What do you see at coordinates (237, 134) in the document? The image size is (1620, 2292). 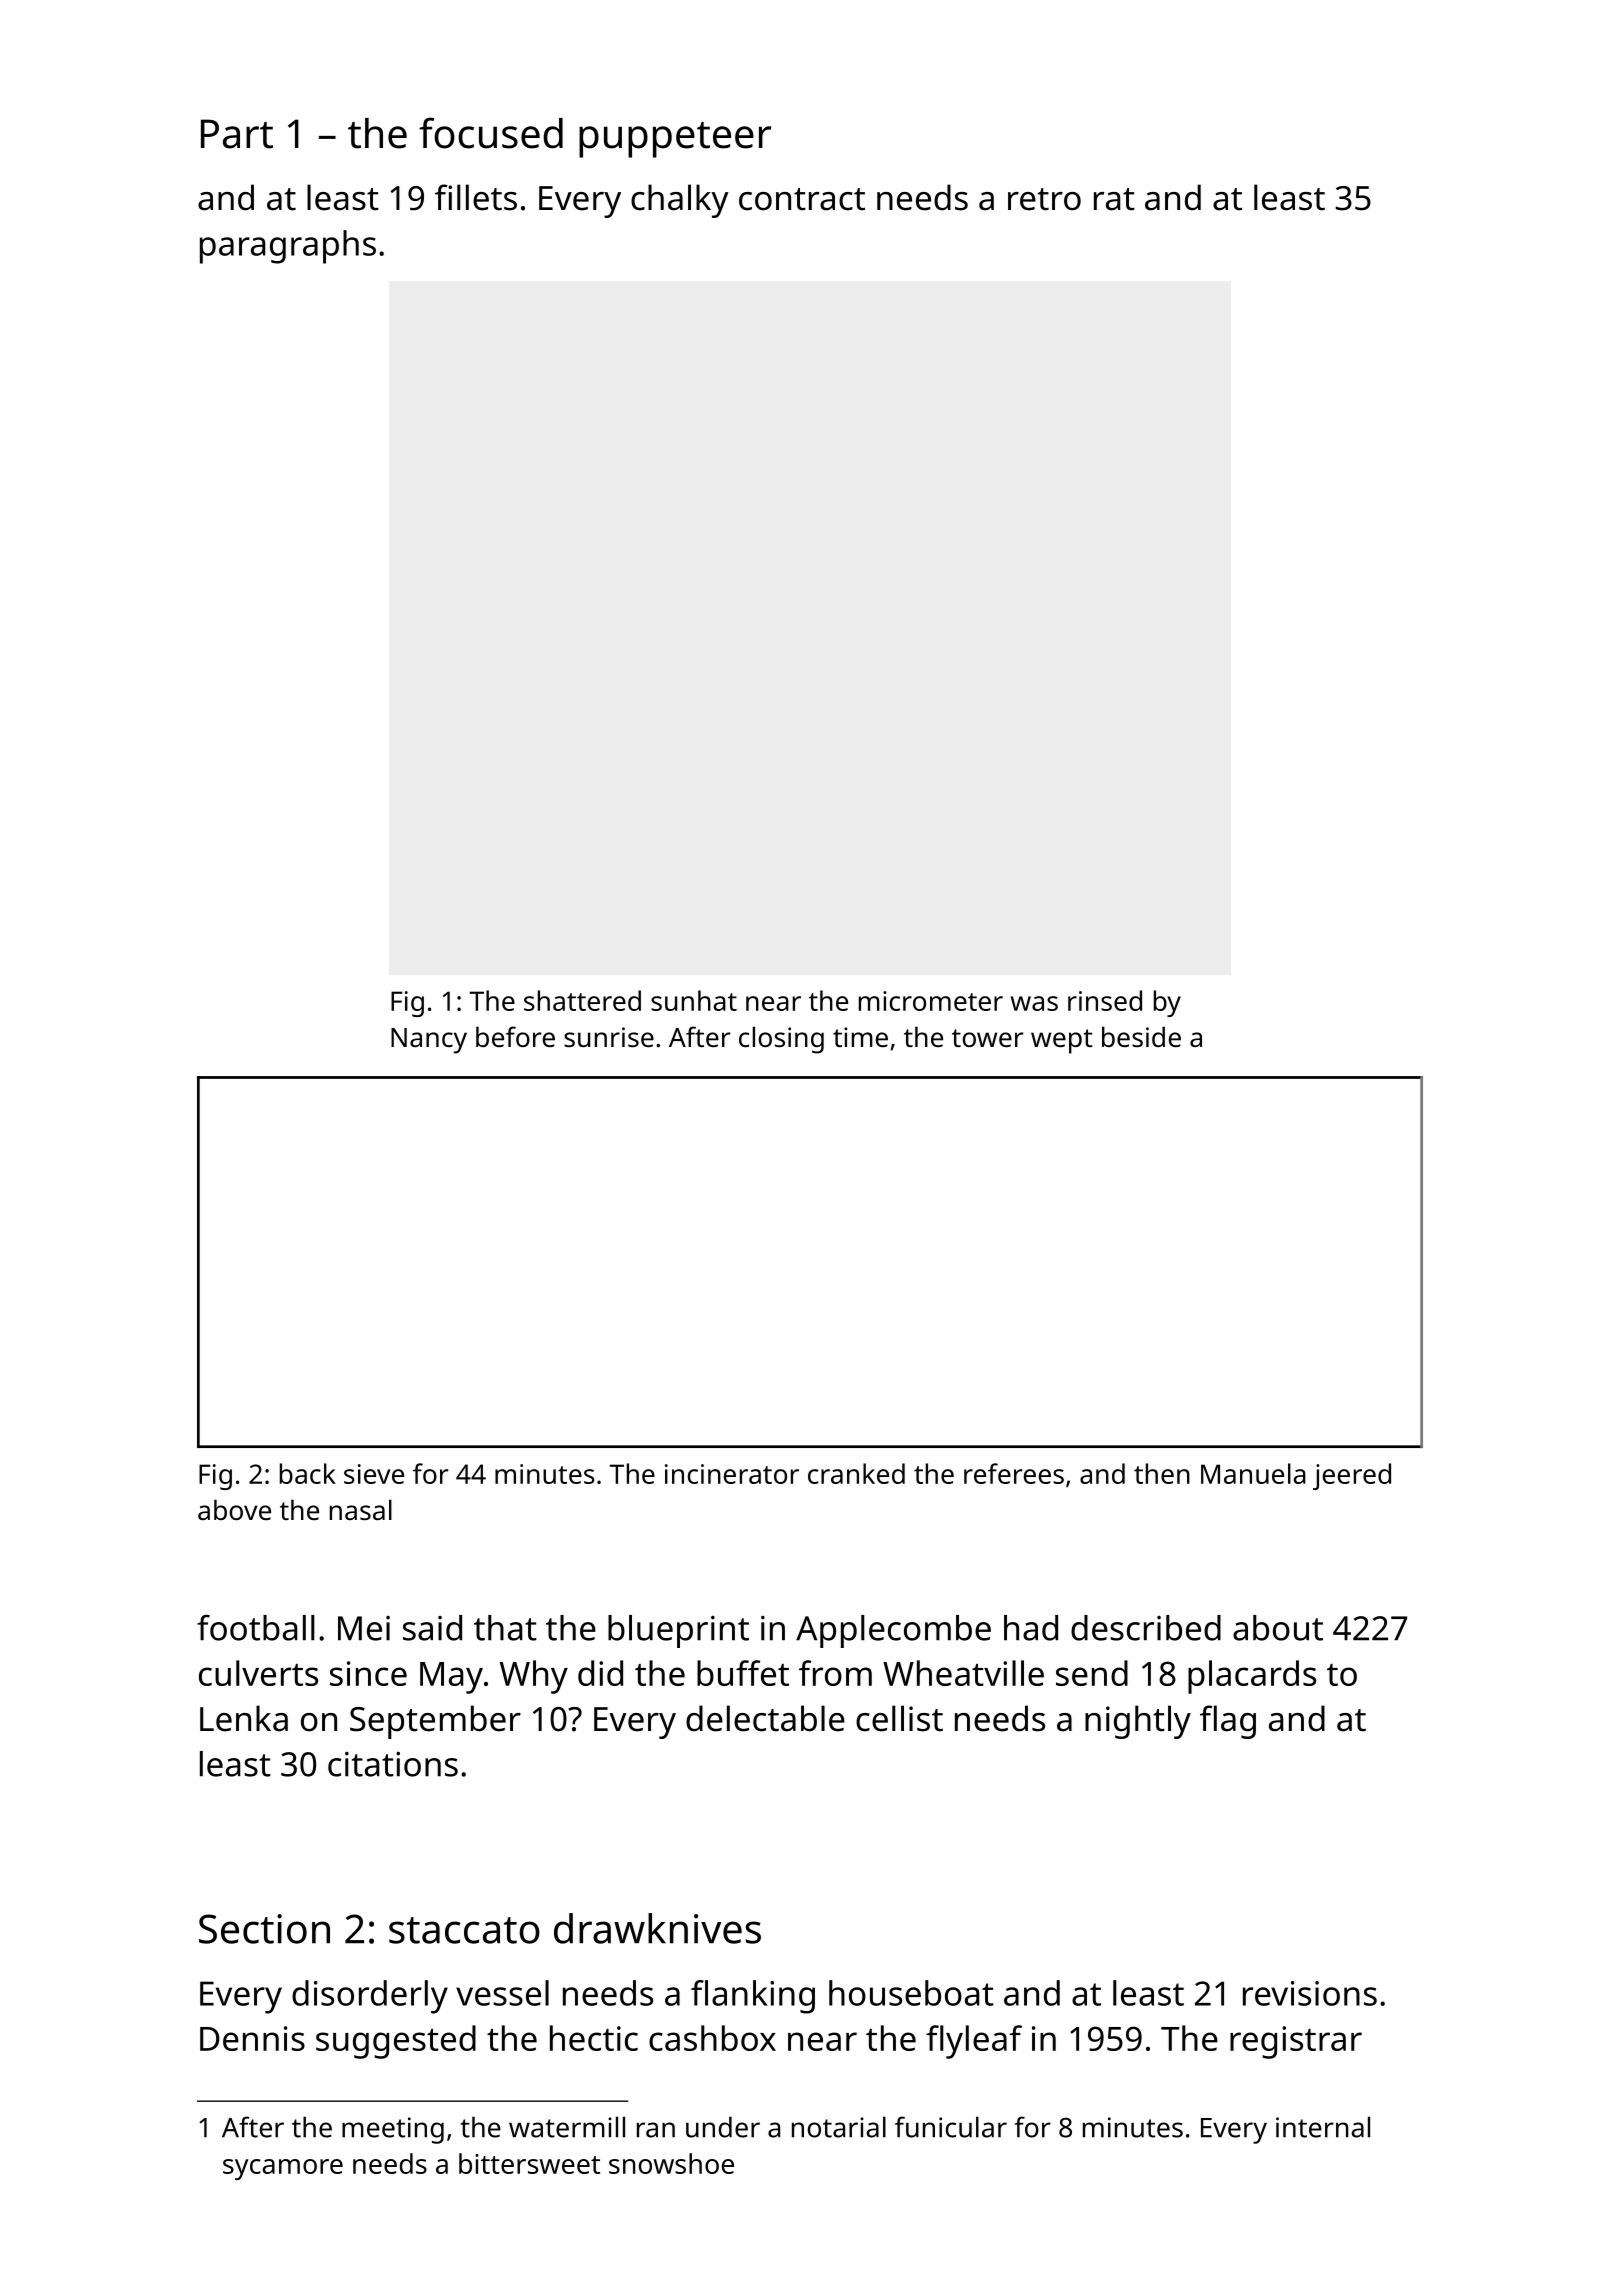 I see `Part` at bounding box center [237, 134].
